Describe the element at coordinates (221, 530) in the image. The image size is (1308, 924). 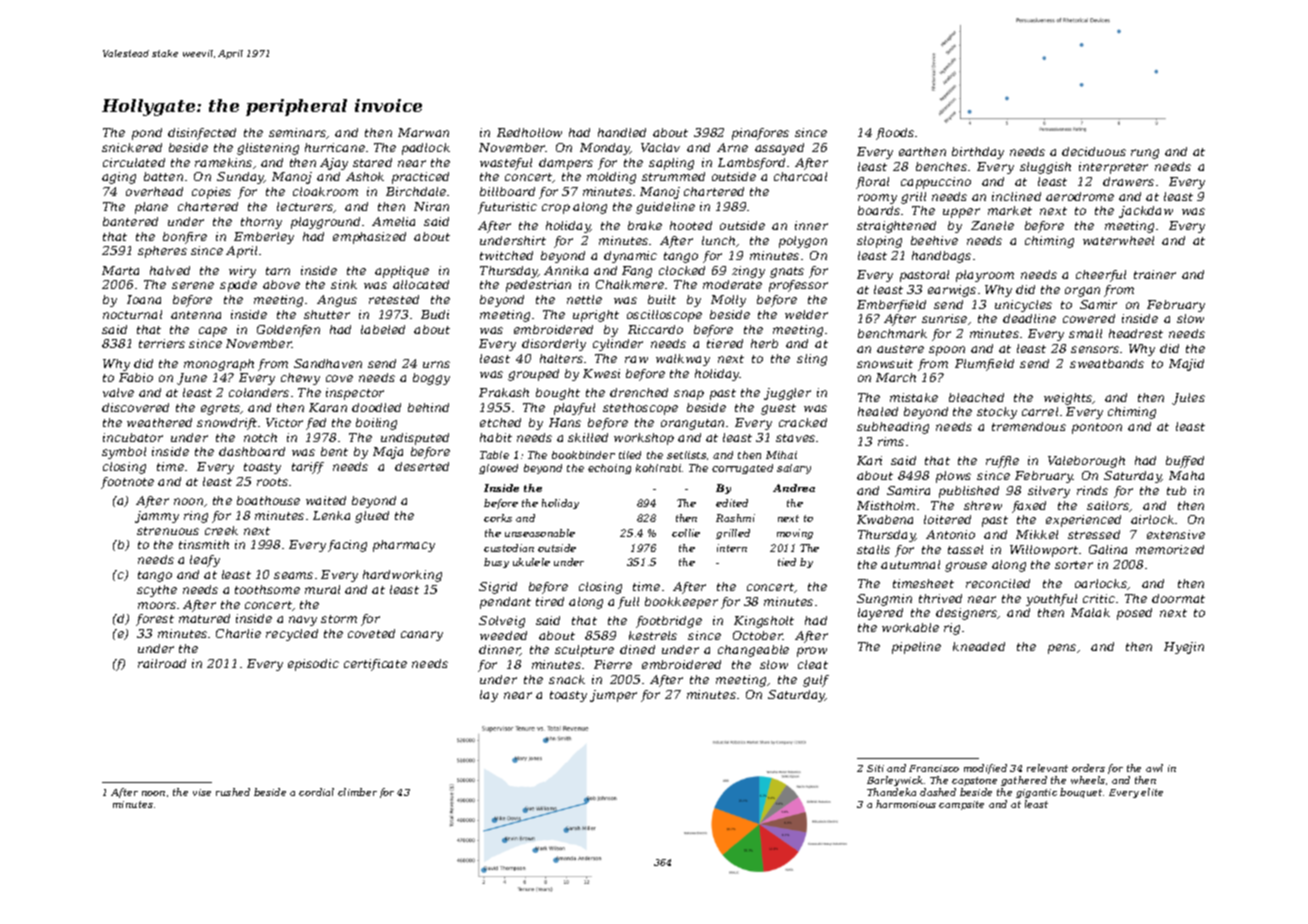
I see `creek` at that location.
